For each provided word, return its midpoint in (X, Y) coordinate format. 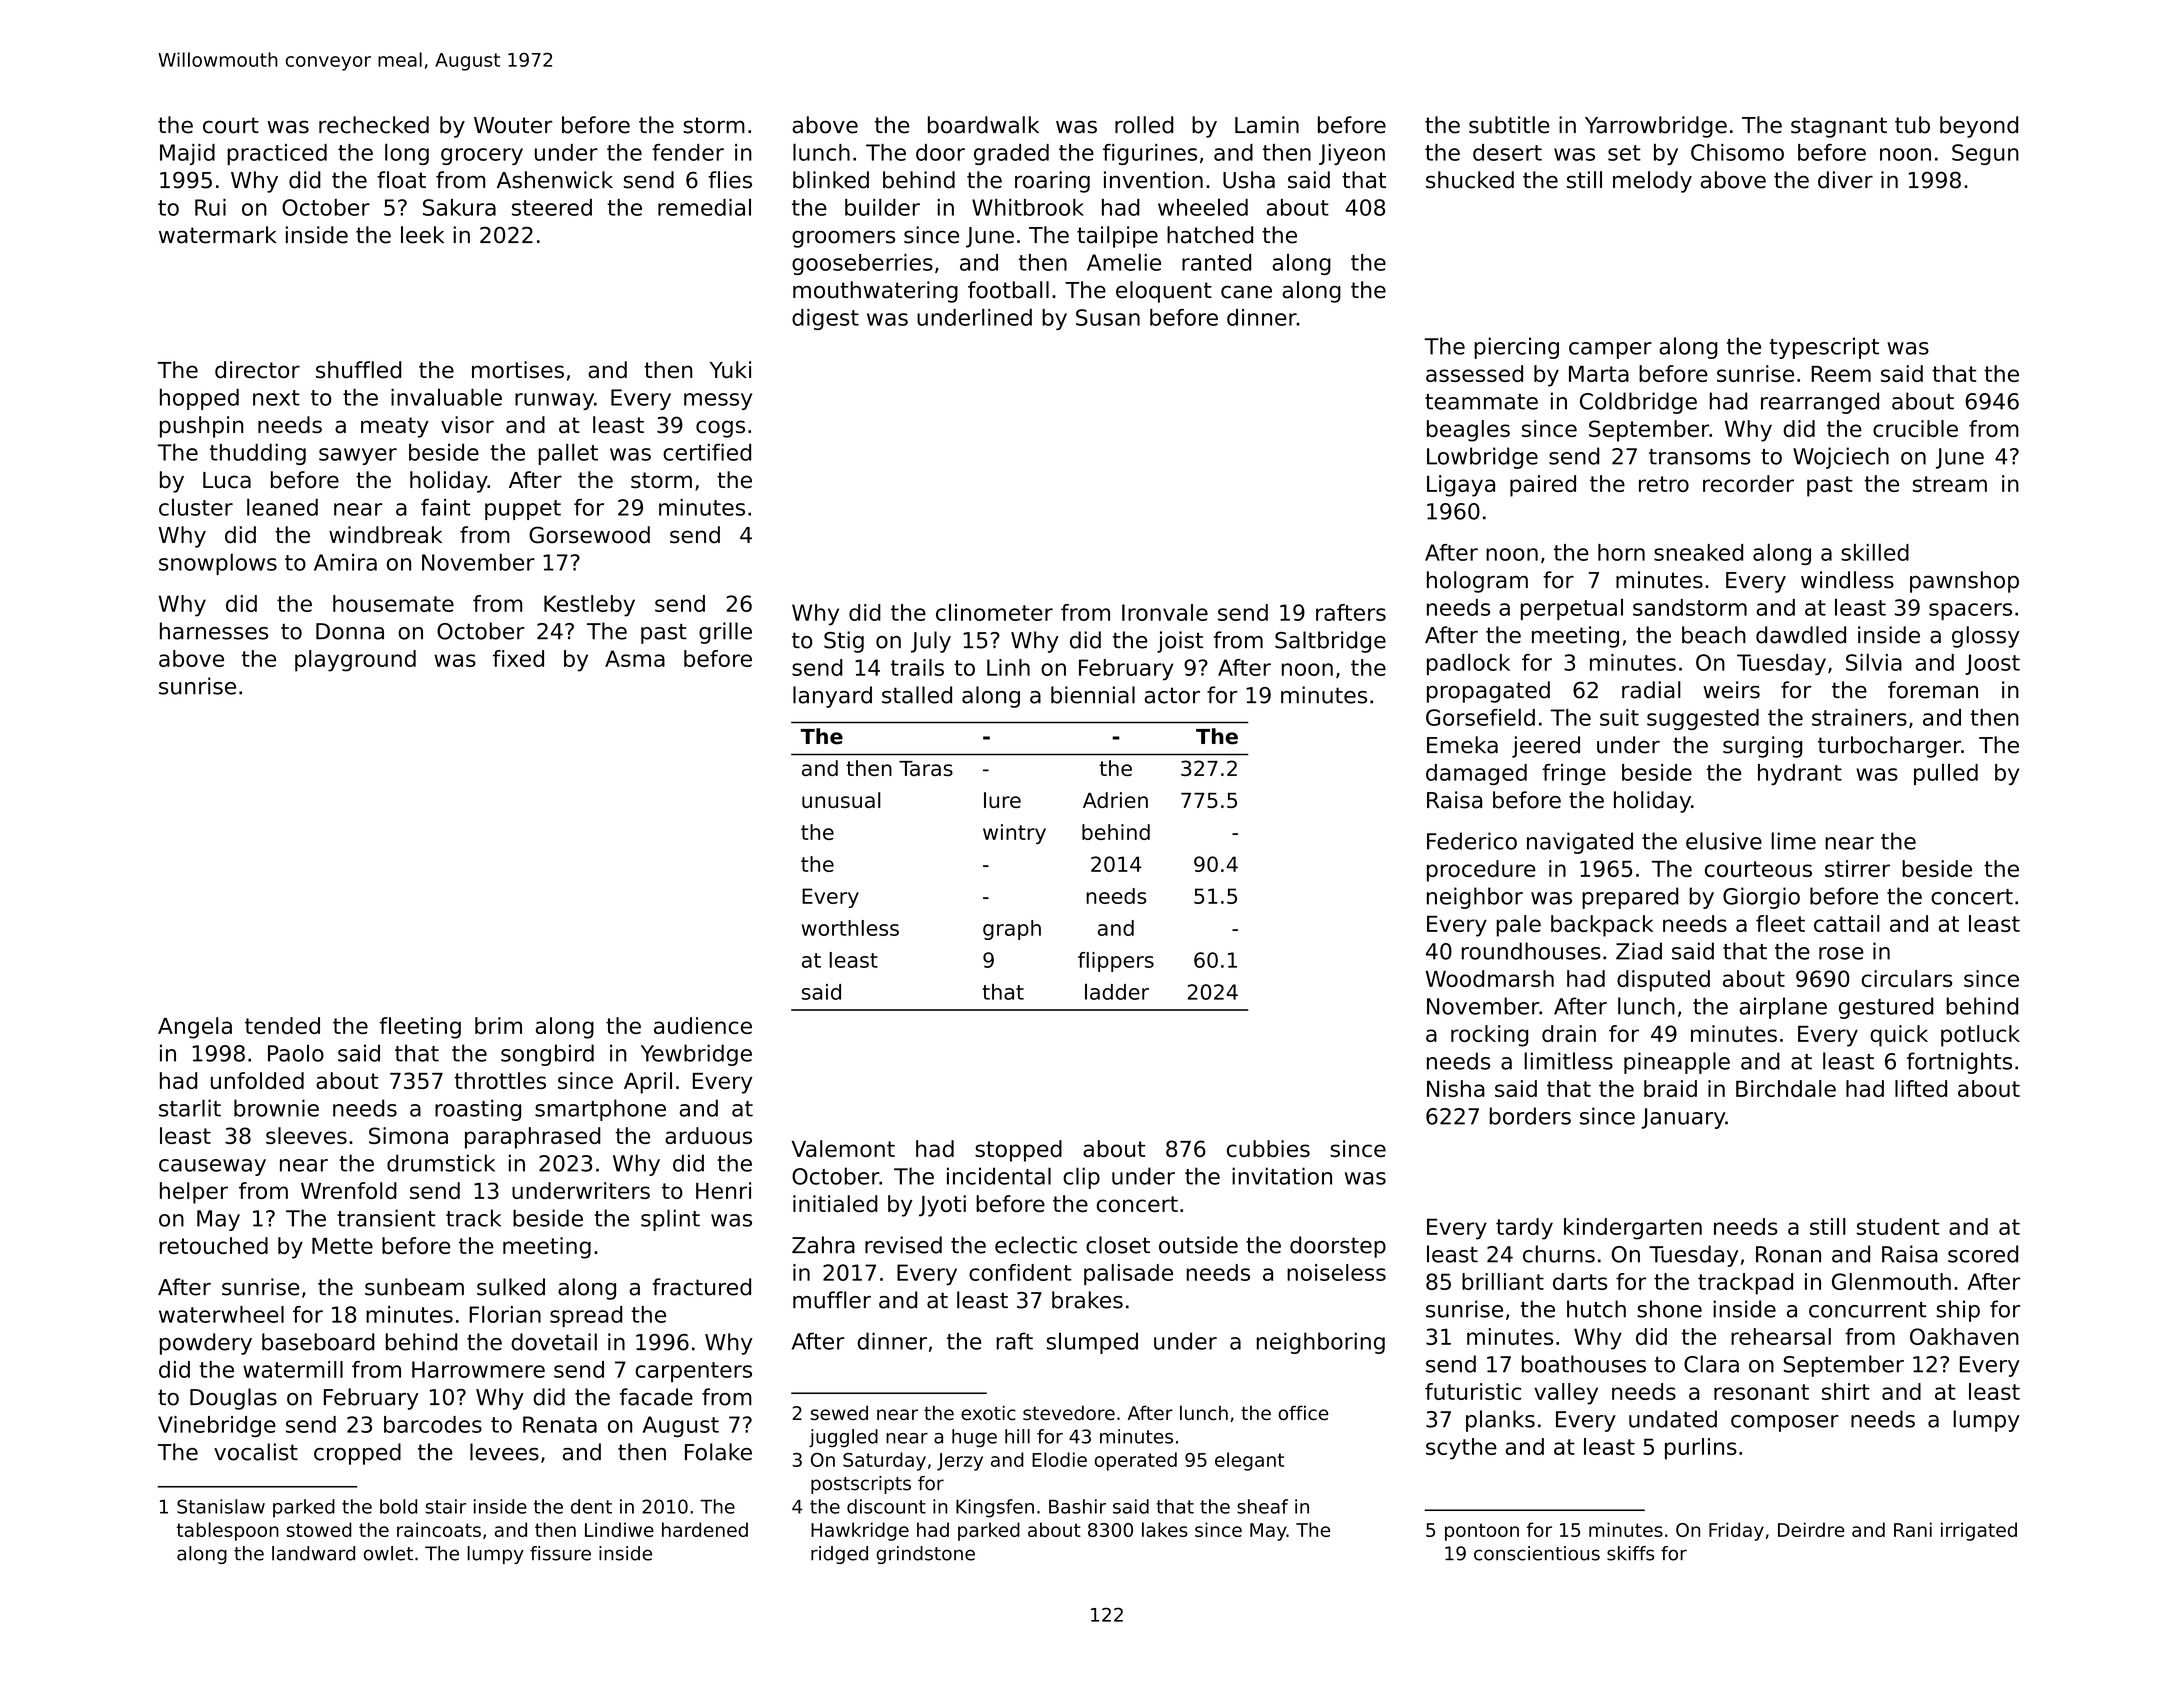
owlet (388, 1553)
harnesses (214, 631)
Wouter (513, 125)
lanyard (832, 697)
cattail (1847, 923)
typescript (1824, 348)
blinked (831, 180)
